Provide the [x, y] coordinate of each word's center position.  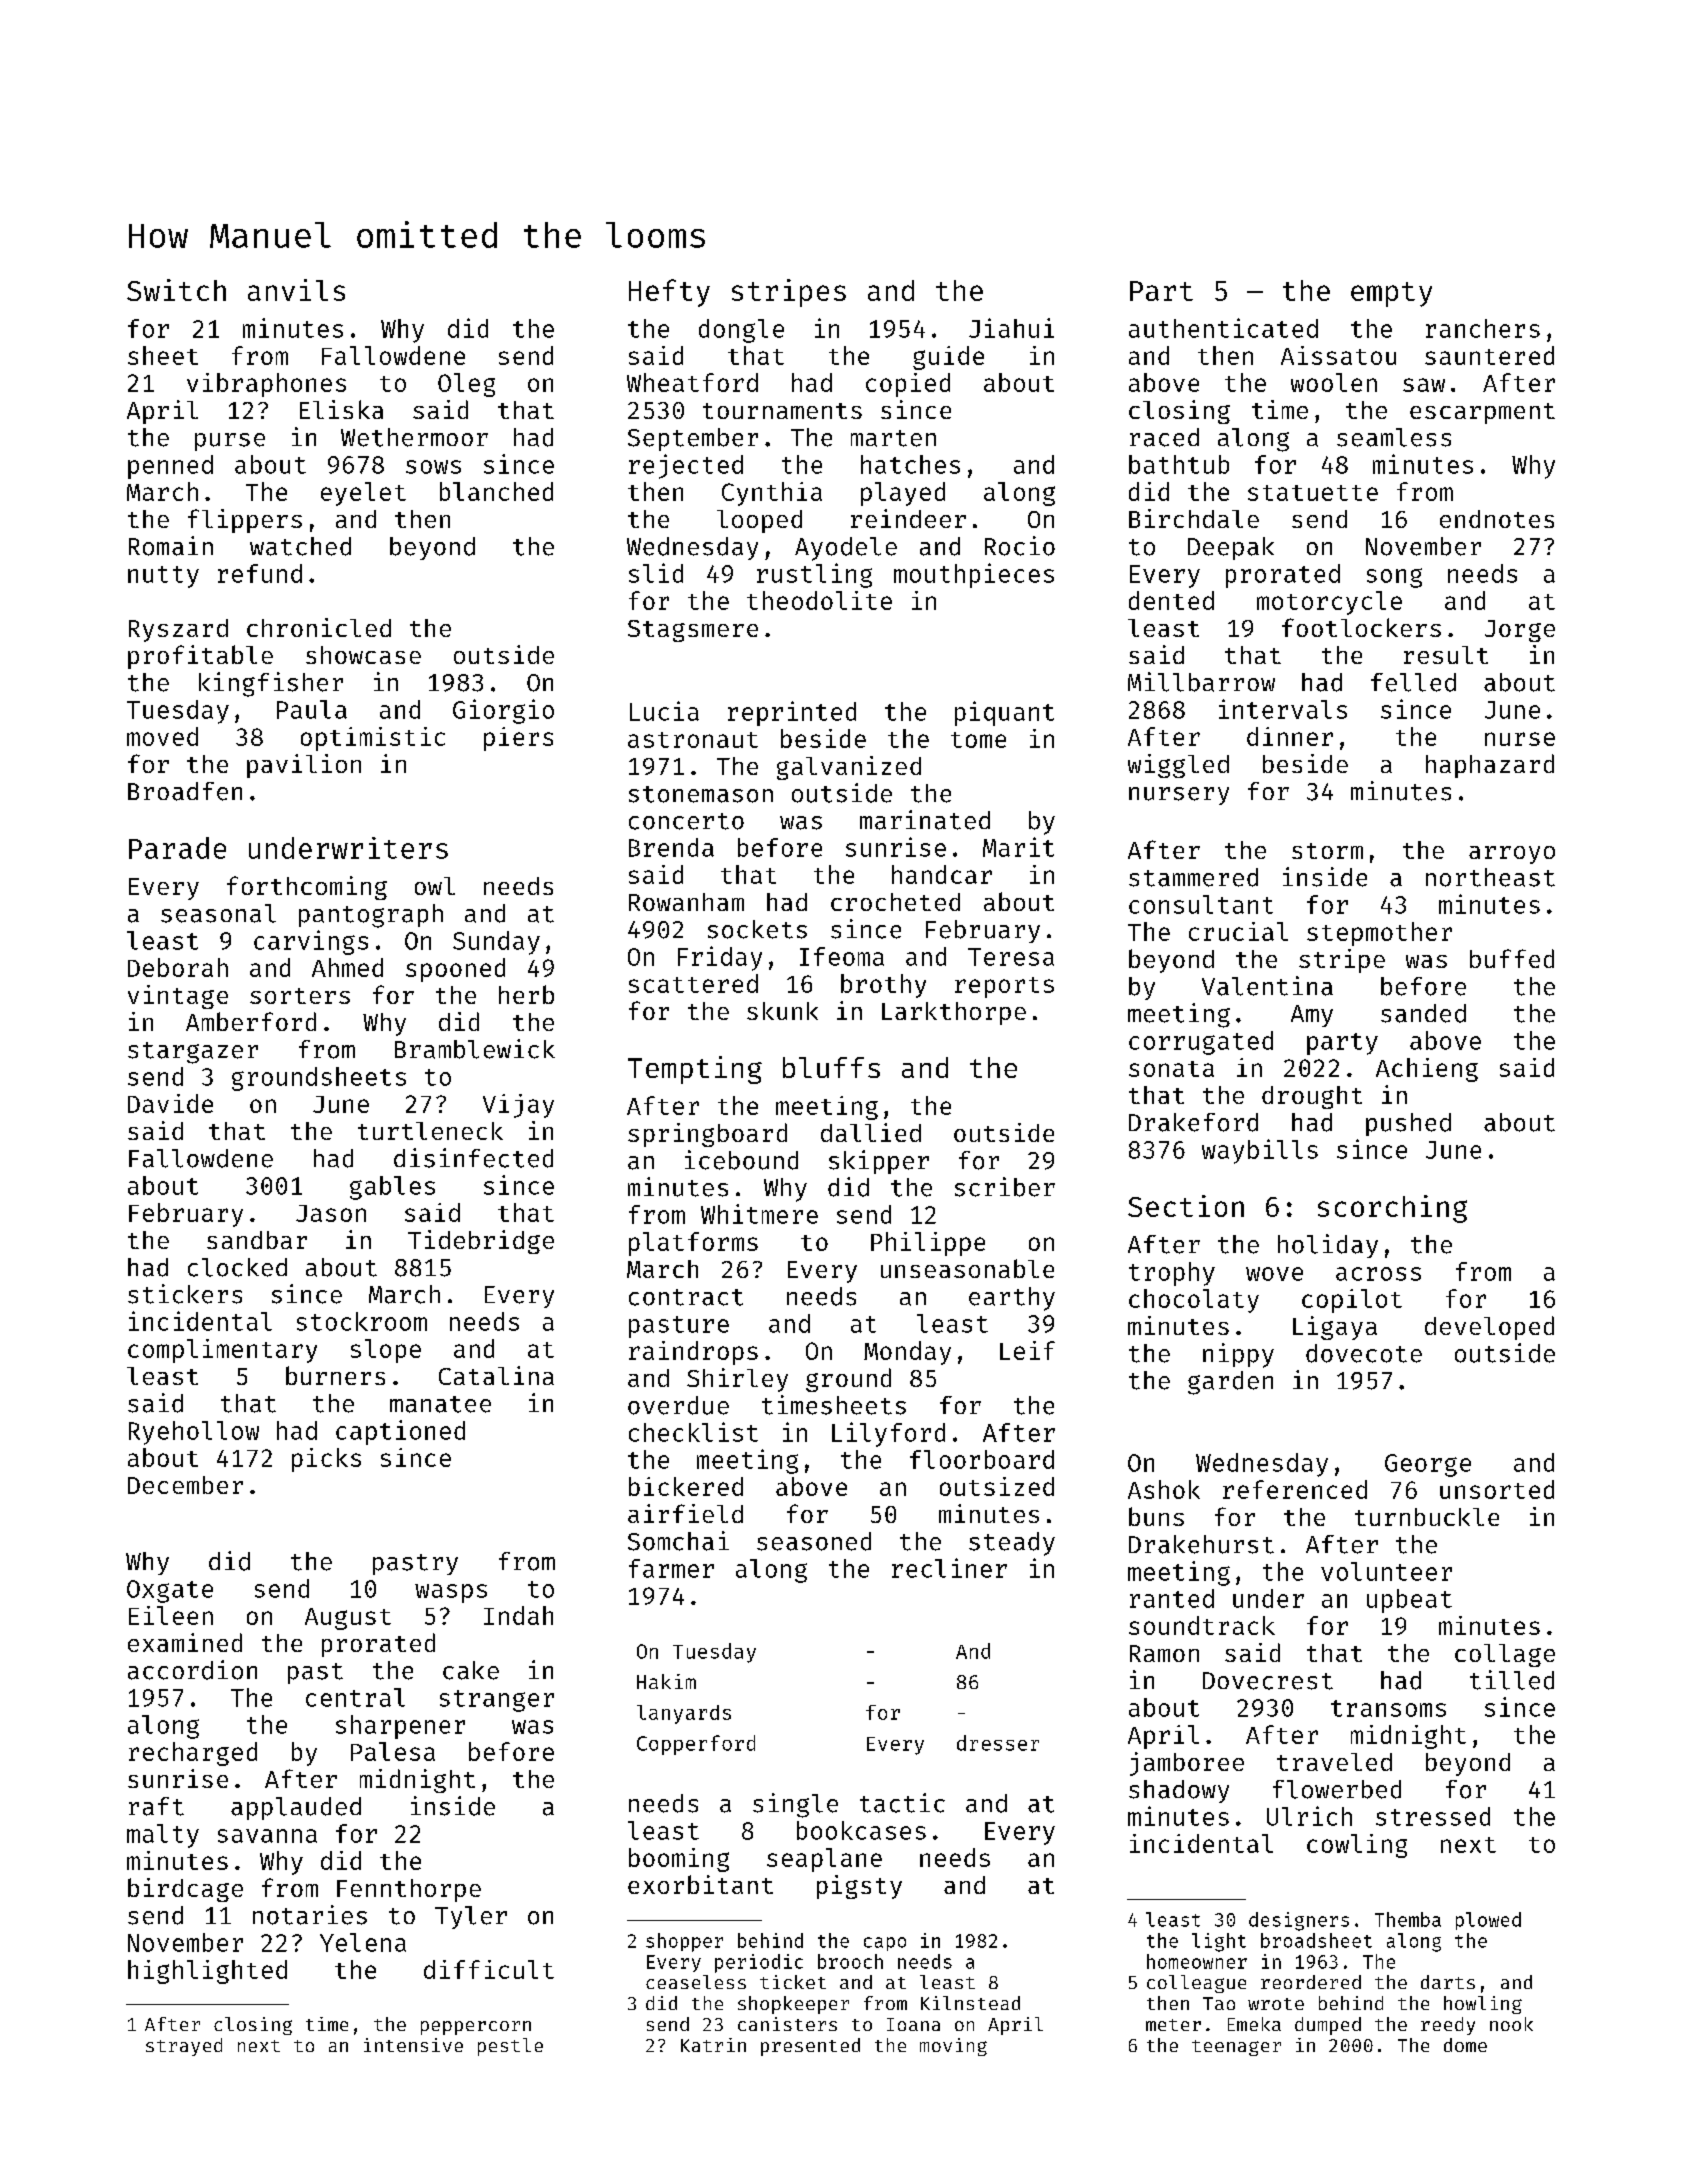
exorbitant [700, 1884]
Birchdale [1194, 518]
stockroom [362, 1321]
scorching [1392, 1209]
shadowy [1179, 1791]
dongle [741, 331]
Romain [171, 546]
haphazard [1490, 766]
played [903, 494]
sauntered [1489, 355]
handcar [942, 874]
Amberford [251, 1021]
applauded [296, 1808]
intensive [413, 2045]
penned [170, 467]
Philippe [928, 1244]
